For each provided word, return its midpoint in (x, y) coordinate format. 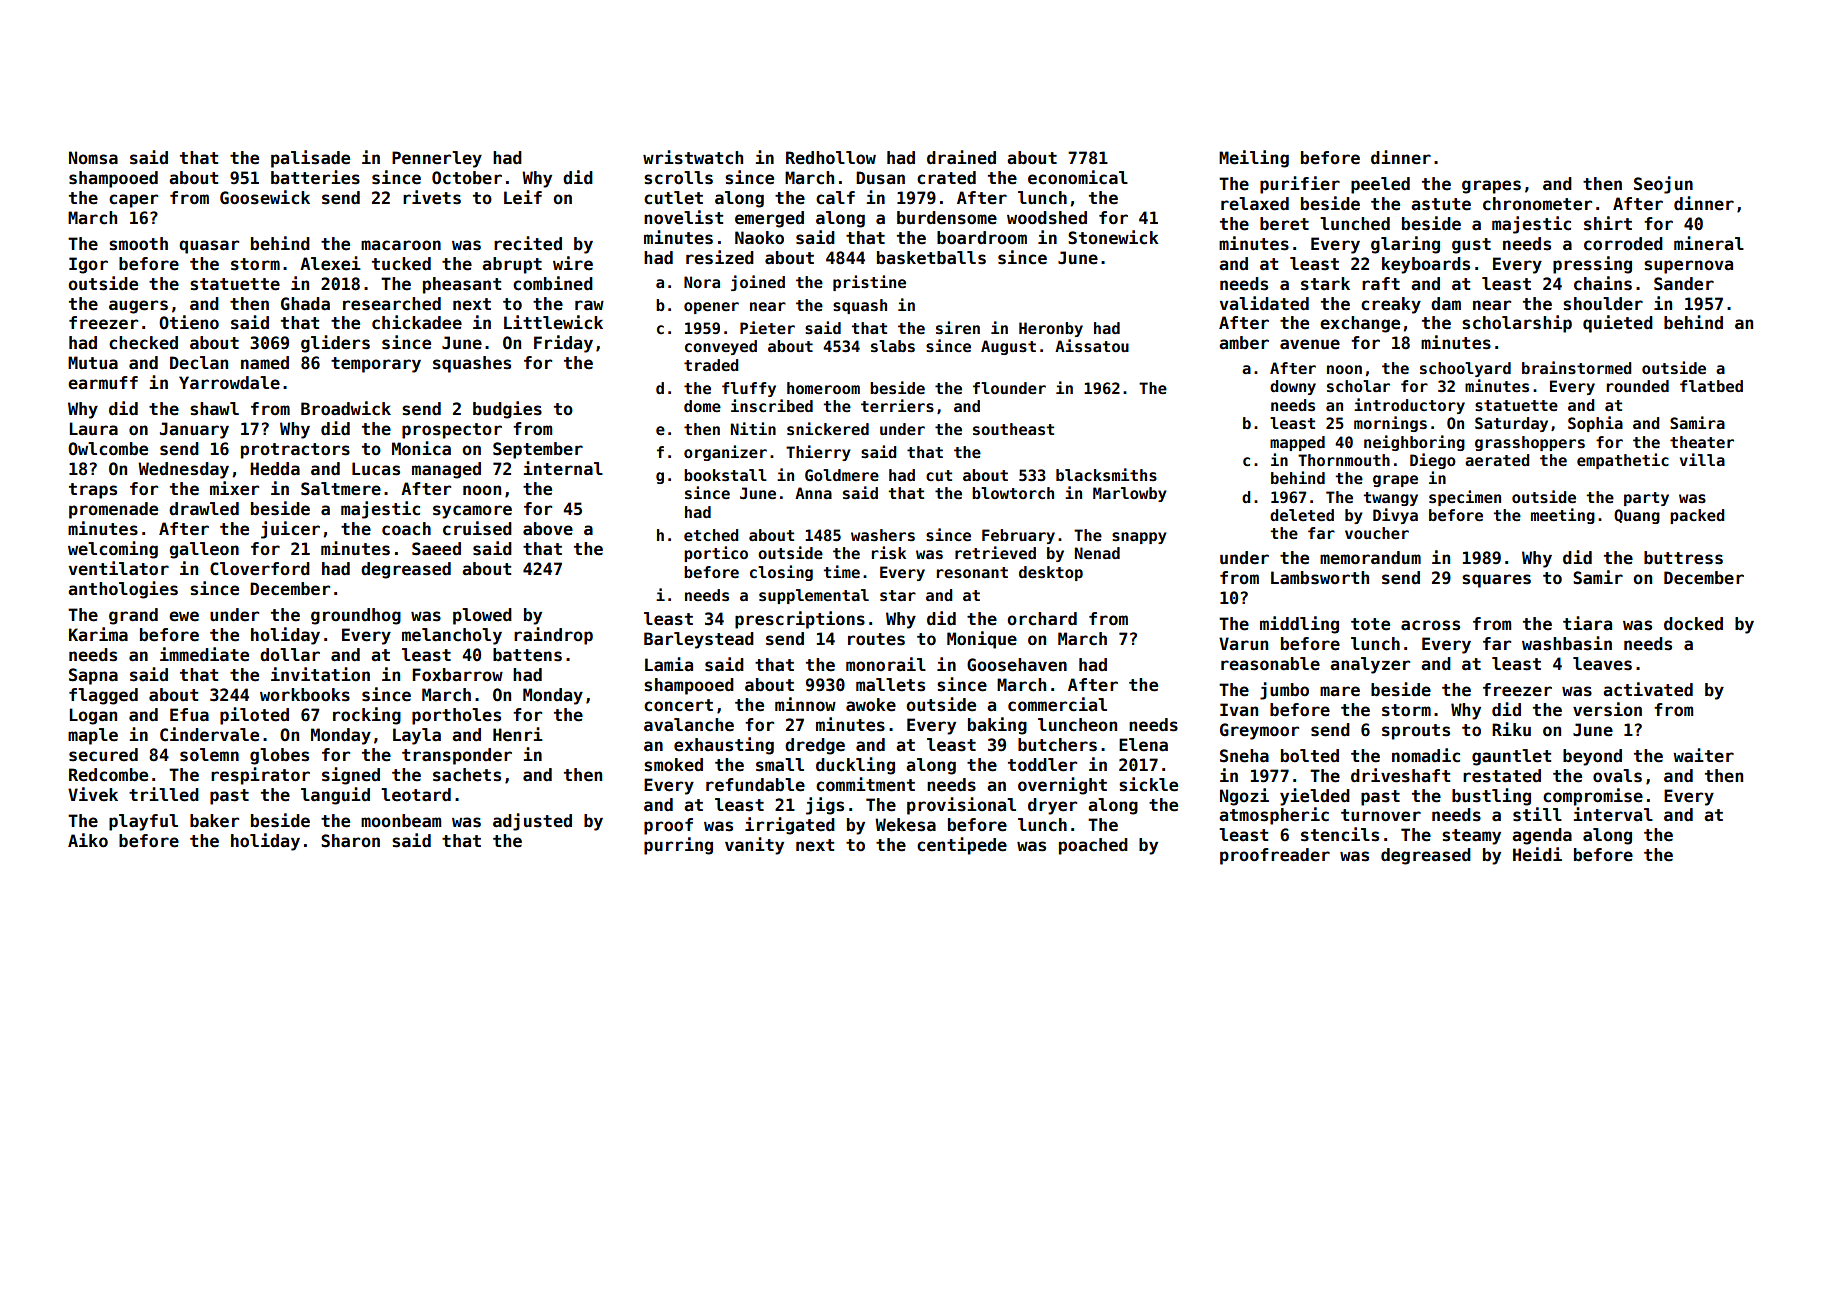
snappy (1139, 538)
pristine (869, 283)
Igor (88, 265)
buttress (1683, 558)
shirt (1608, 223)
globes (279, 756)
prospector (452, 431)
